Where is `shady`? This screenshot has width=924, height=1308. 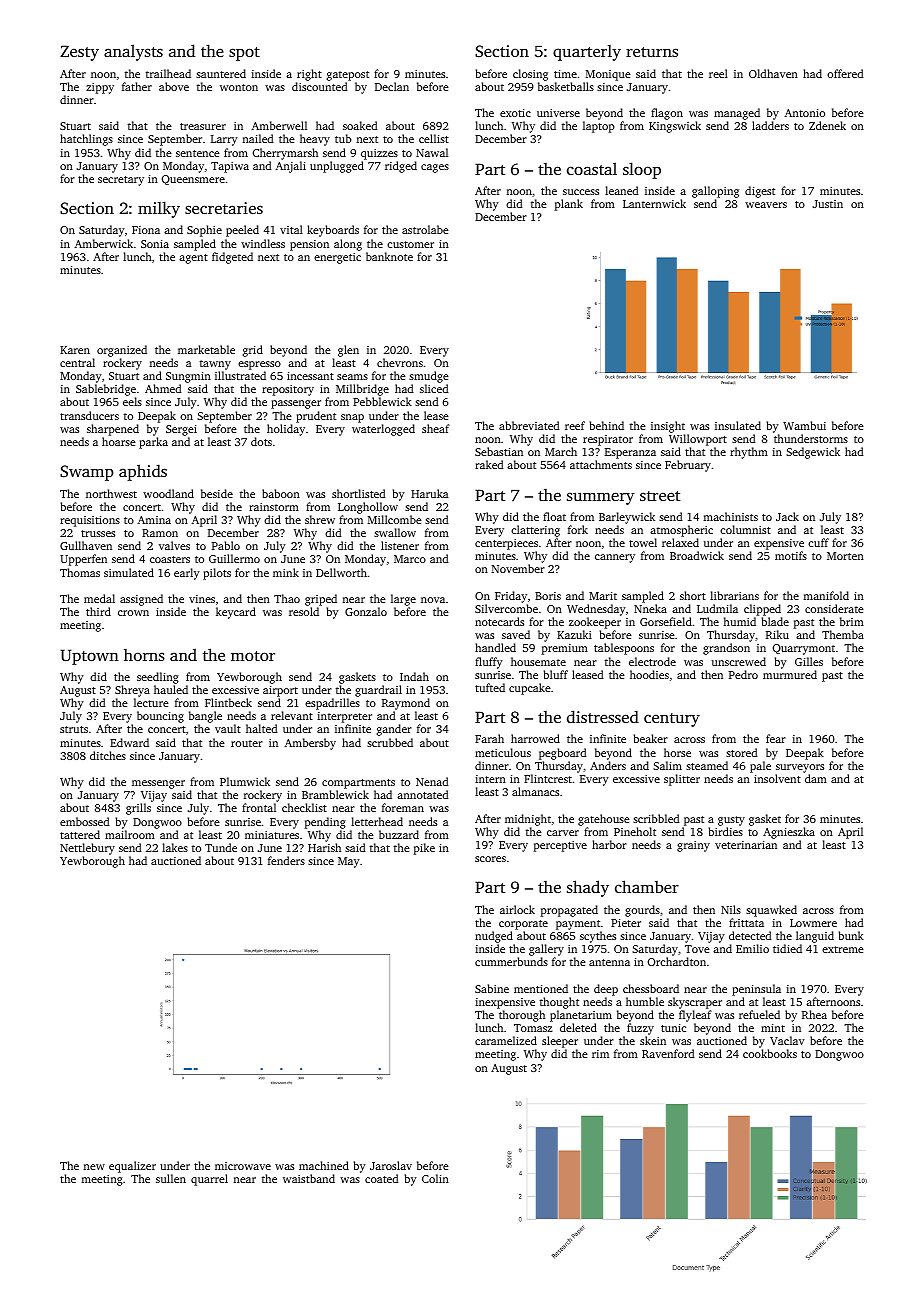
shady is located at coordinates (588, 888).
